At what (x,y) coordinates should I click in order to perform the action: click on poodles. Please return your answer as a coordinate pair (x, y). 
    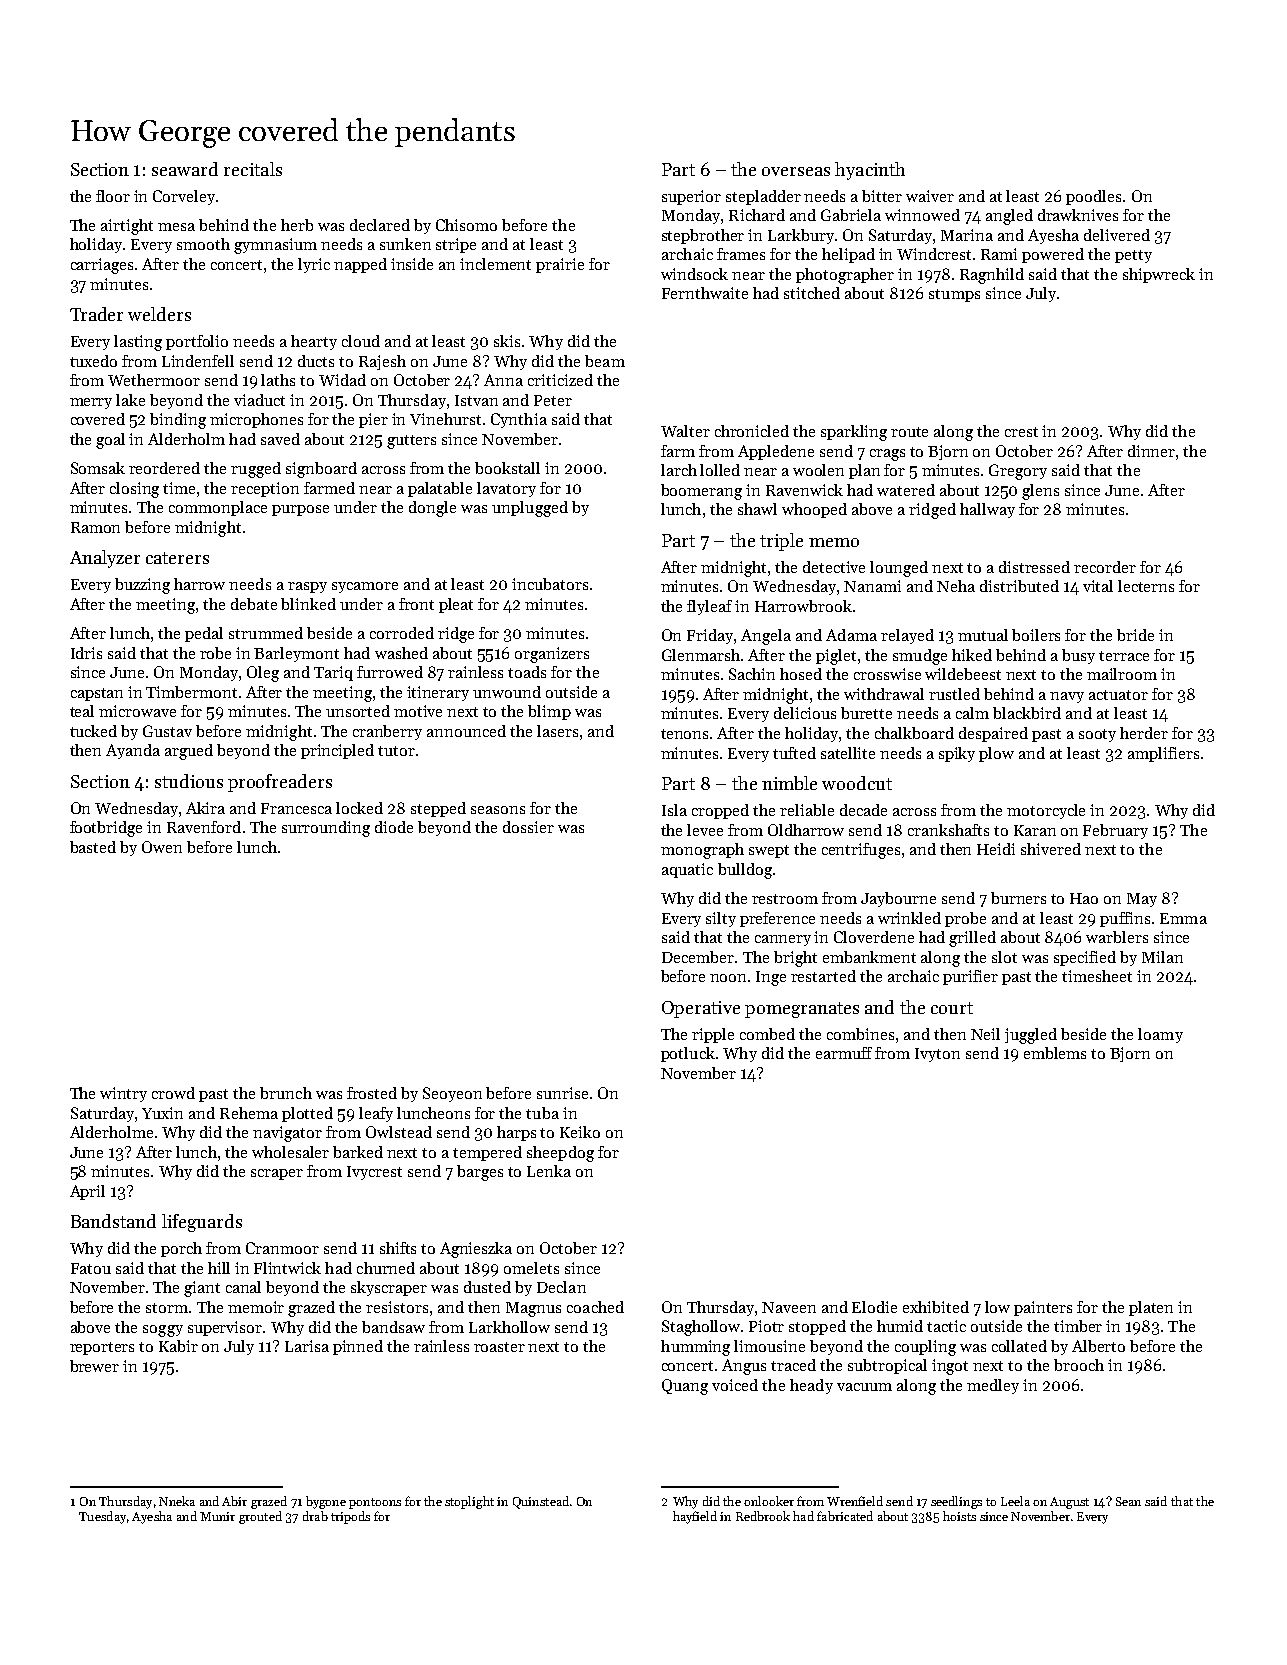
    Looking at the image, I should click on (1093, 197).
